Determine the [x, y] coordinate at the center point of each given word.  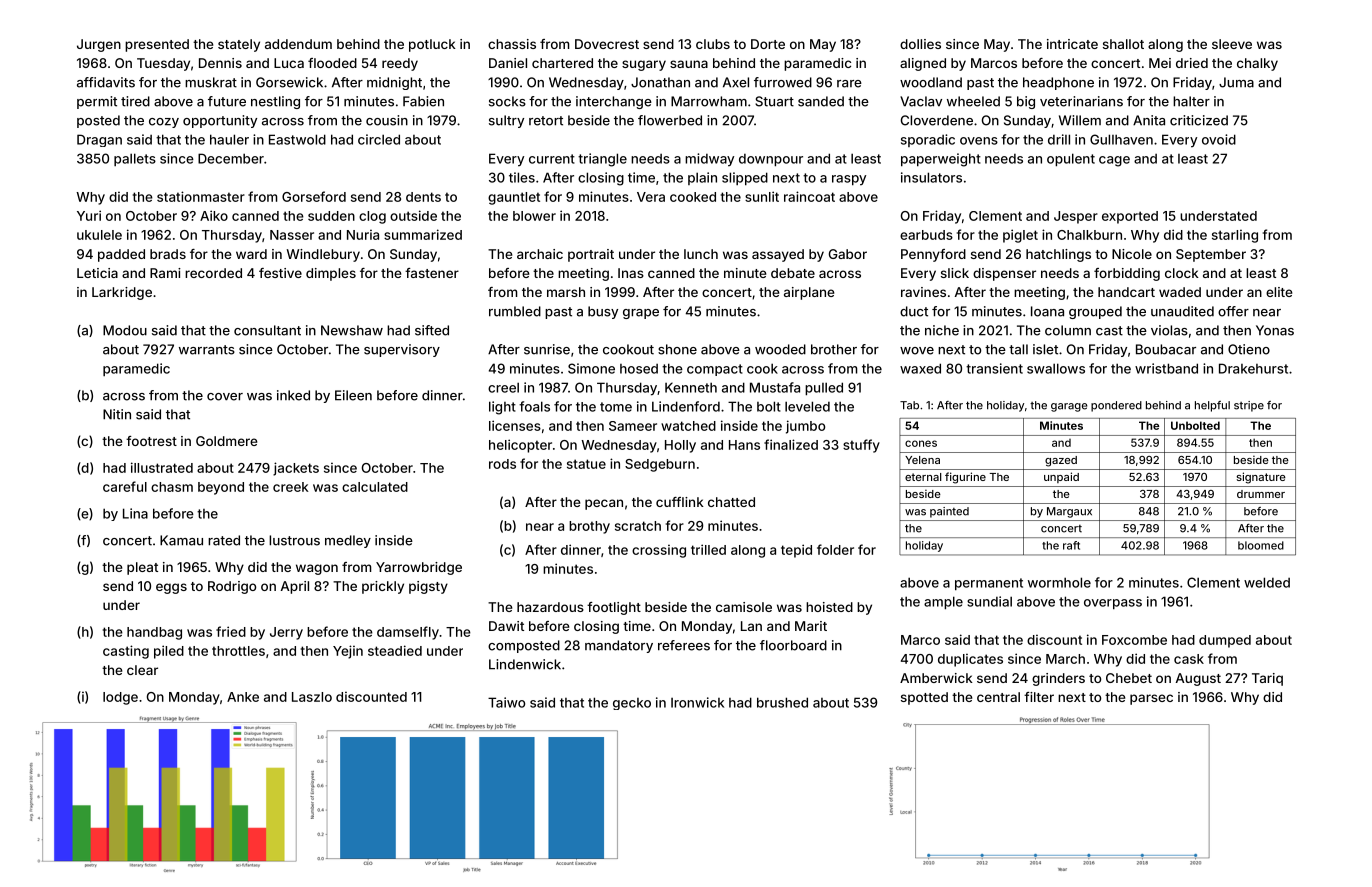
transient [994, 368]
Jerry [286, 633]
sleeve [1232, 44]
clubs [713, 44]
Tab [909, 405]
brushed [782, 702]
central [998, 697]
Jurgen [99, 45]
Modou [125, 330]
